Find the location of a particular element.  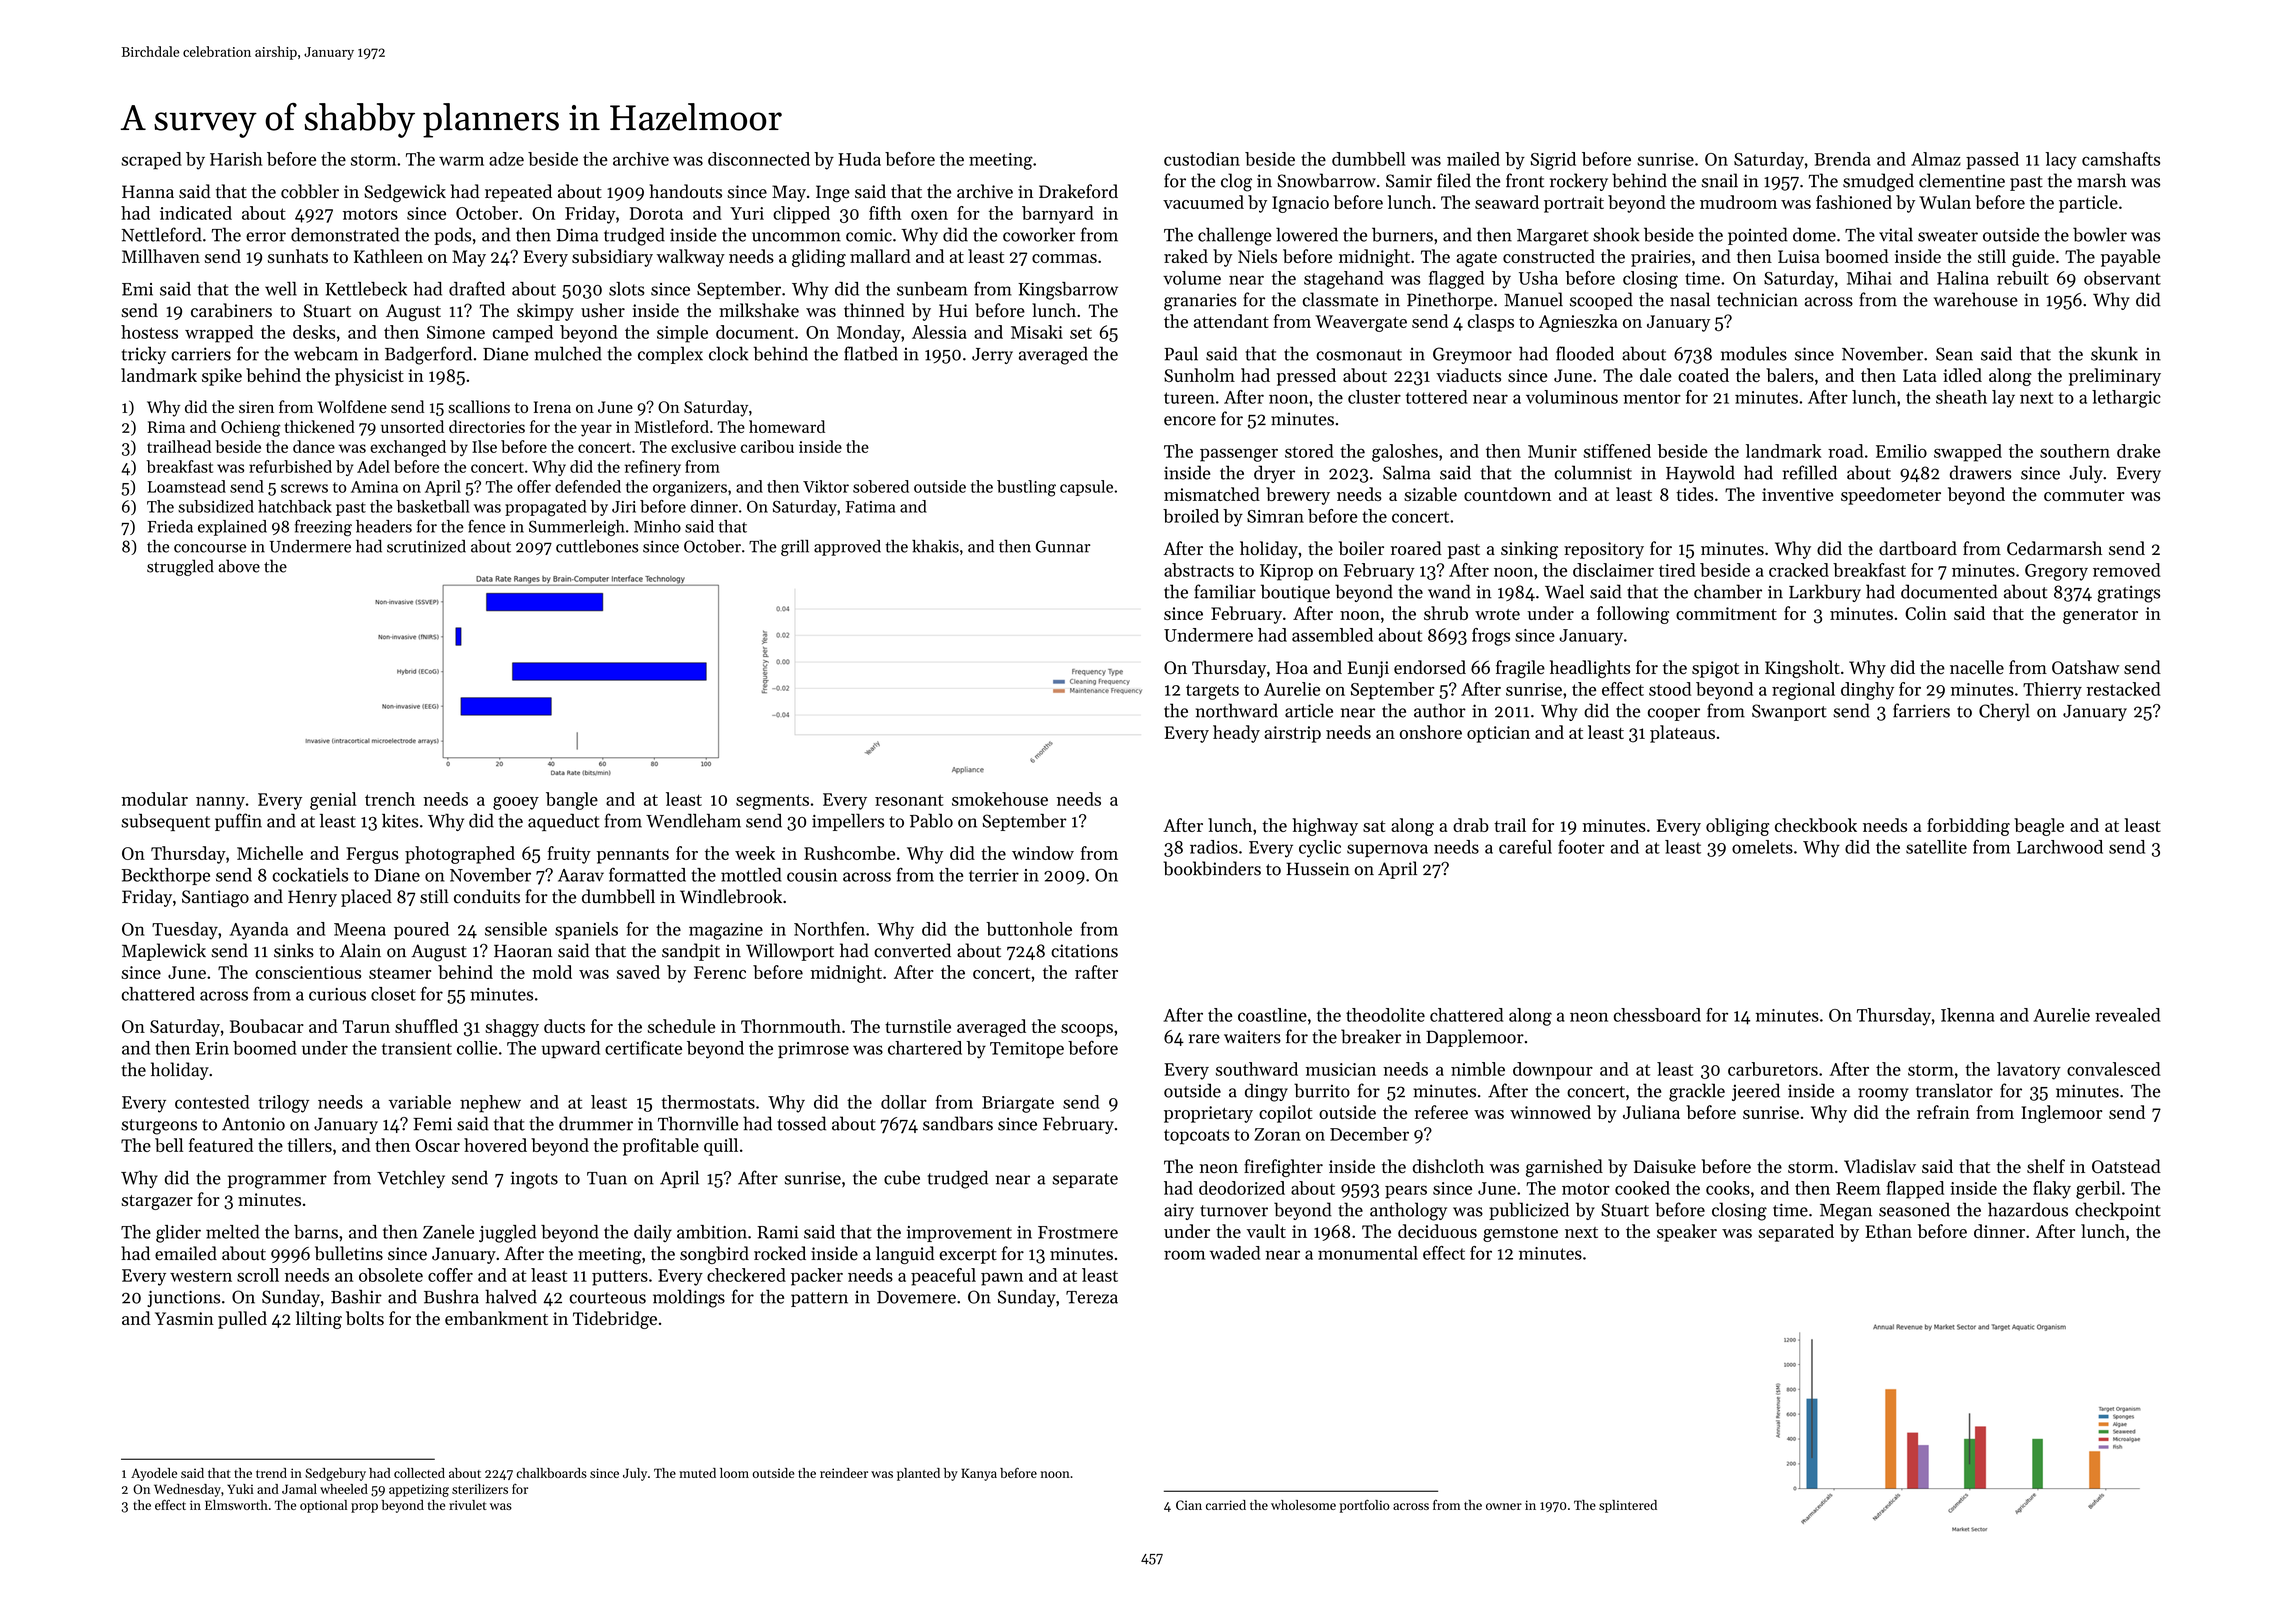

rivulet is located at coordinates (468, 1505).
